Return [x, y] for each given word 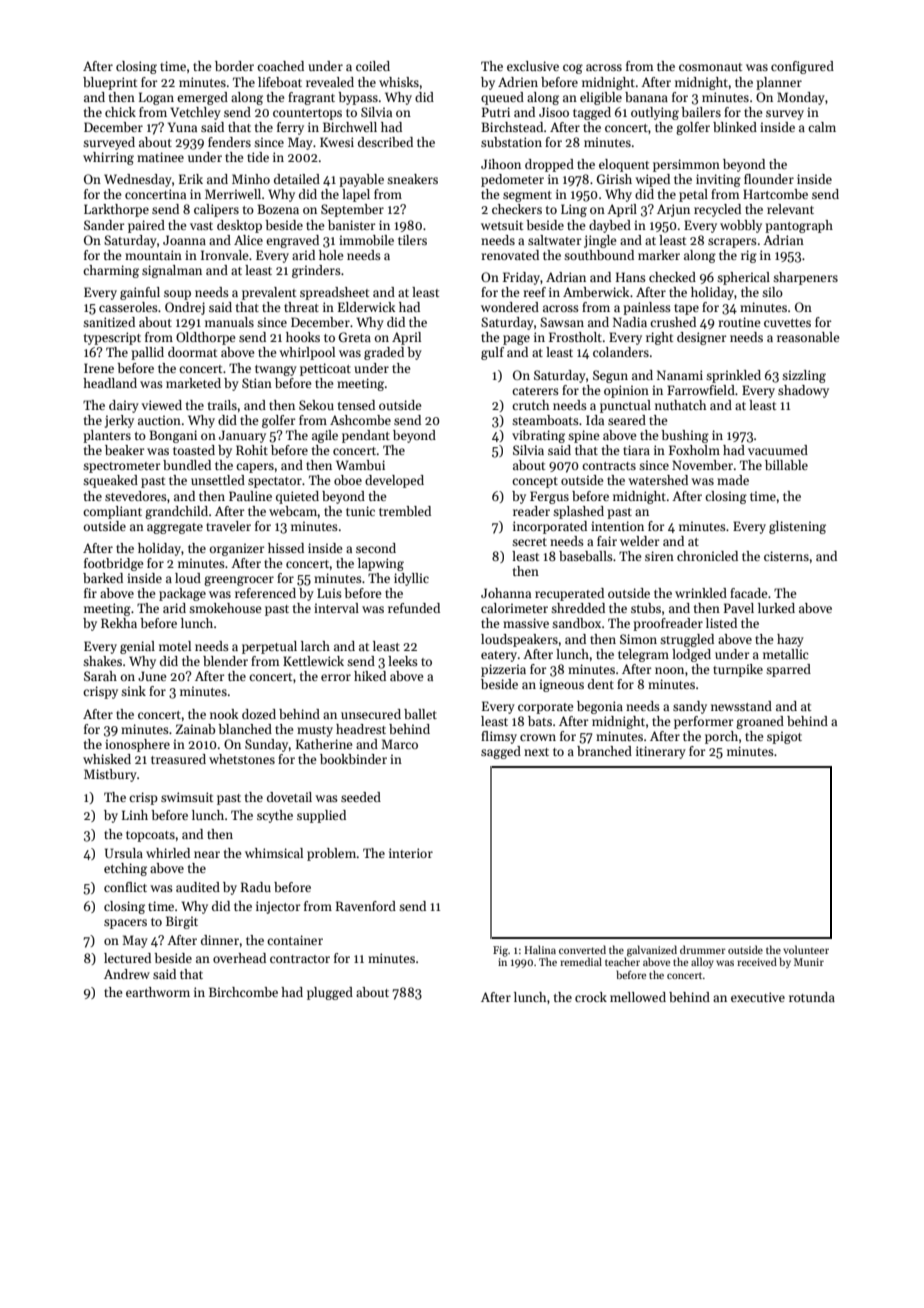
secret [529, 542]
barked [103, 578]
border [234, 66]
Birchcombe [243, 992]
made [733, 480]
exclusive [533, 66]
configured [802, 67]
